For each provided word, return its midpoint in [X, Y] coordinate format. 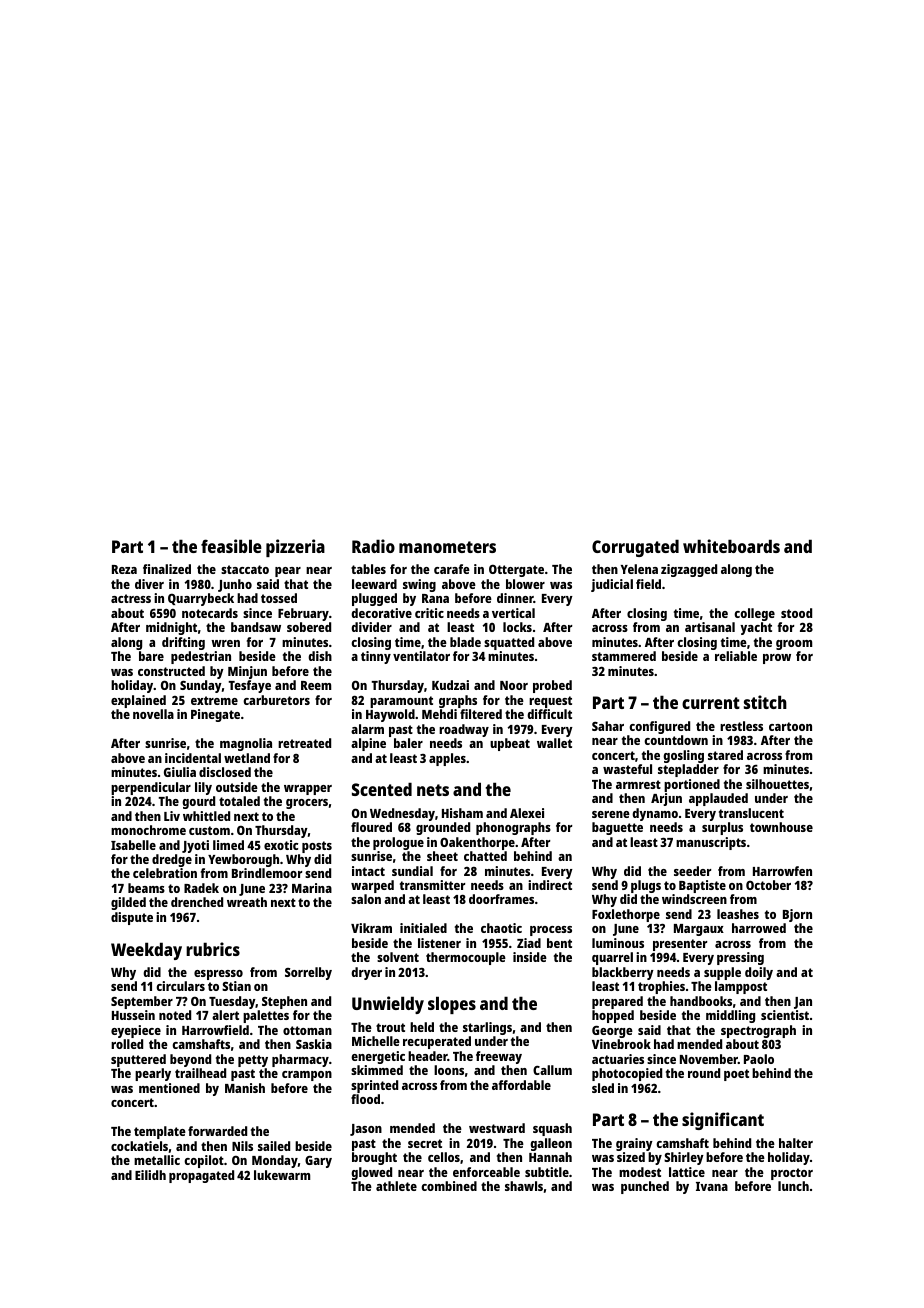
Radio [373, 546]
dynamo [655, 814]
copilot [204, 1161]
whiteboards [731, 546]
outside [237, 787]
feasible [231, 546]
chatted [485, 856]
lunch [793, 1186]
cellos [444, 1157]
